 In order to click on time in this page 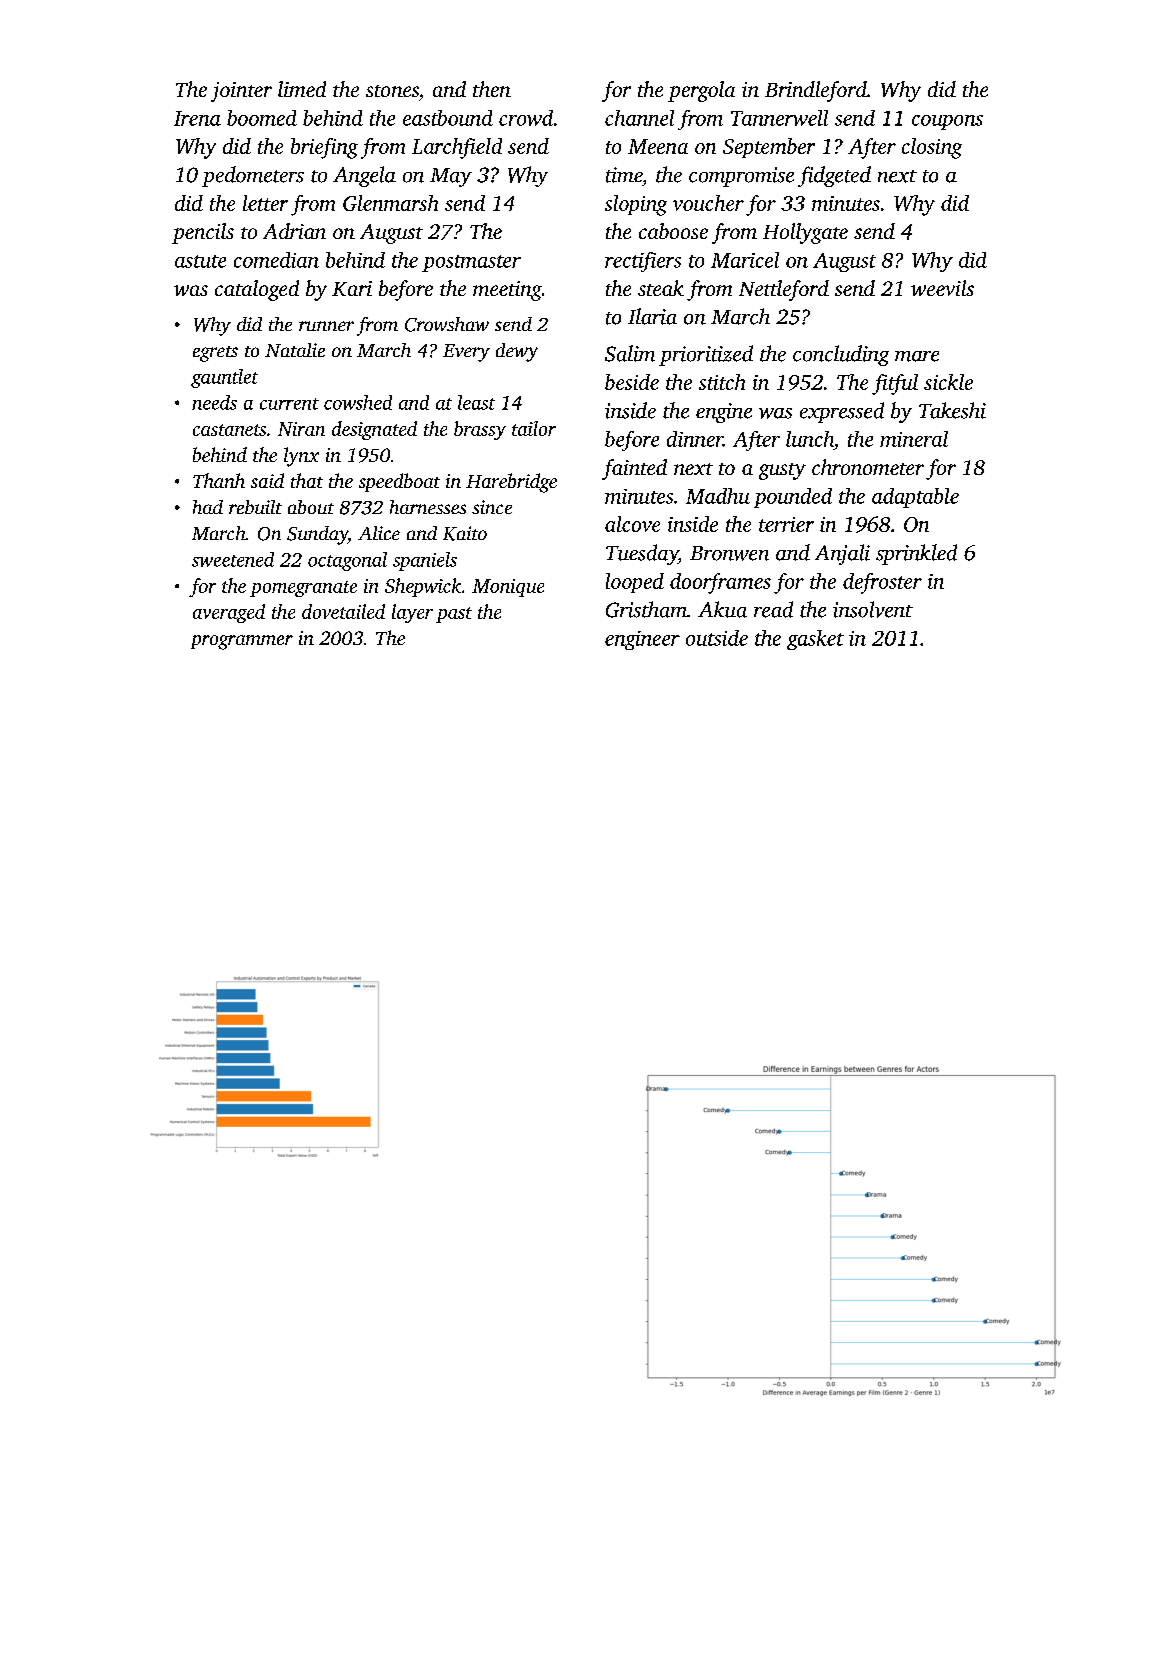, I will do `click(624, 175)`.
